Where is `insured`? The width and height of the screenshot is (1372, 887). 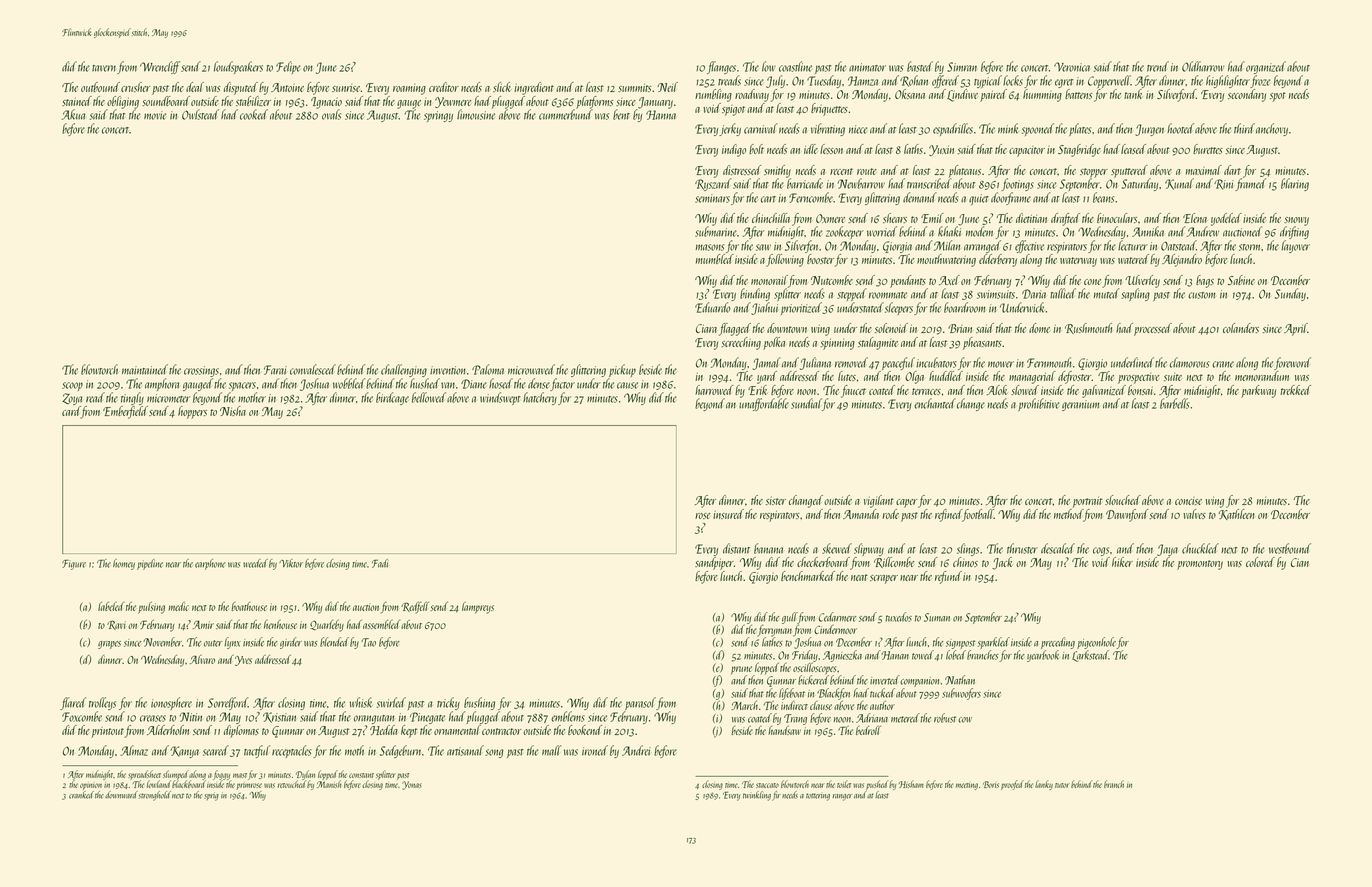 insured is located at coordinates (728, 514).
